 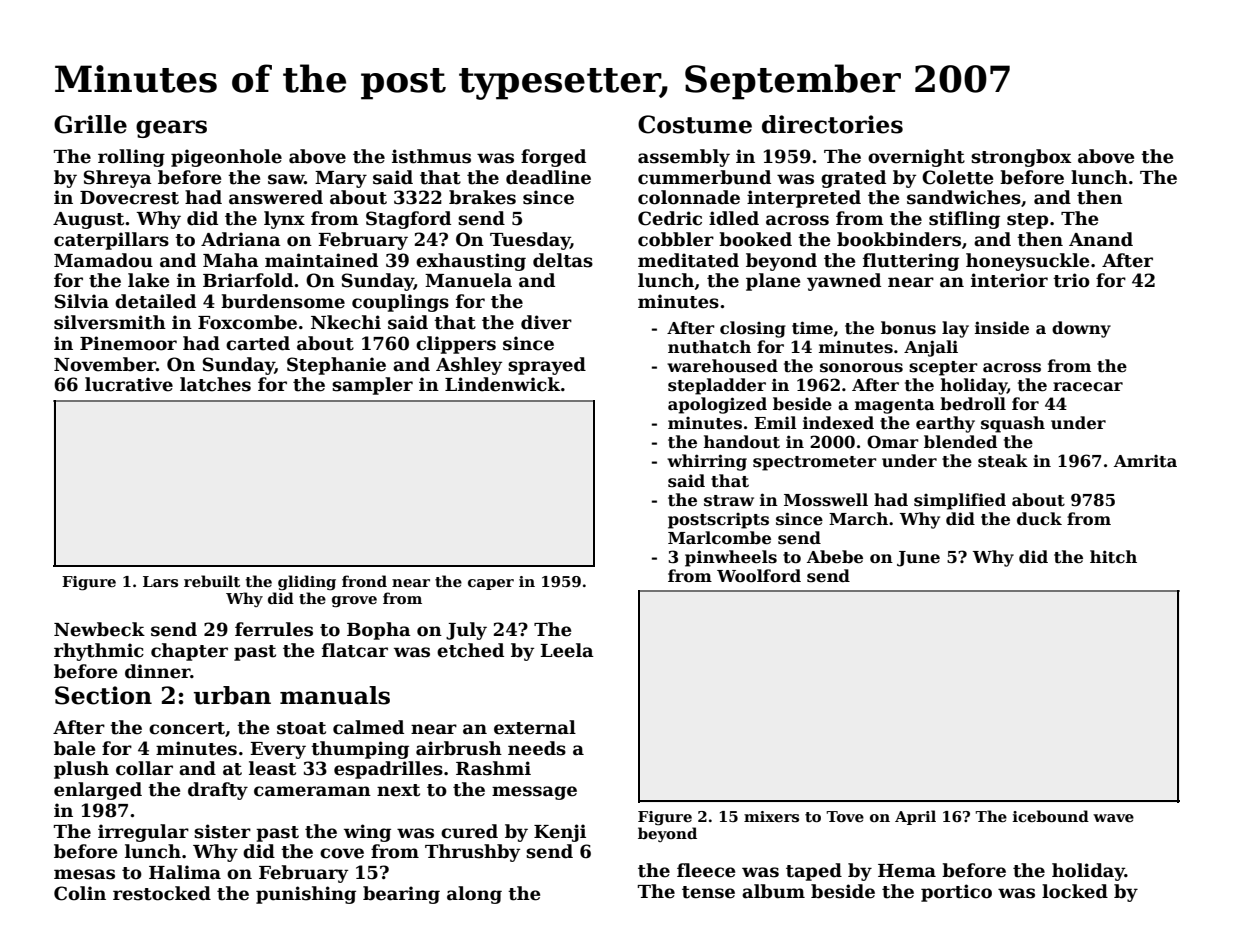 What do you see at coordinates (915, 817) in the screenshot?
I see `April` at bounding box center [915, 817].
